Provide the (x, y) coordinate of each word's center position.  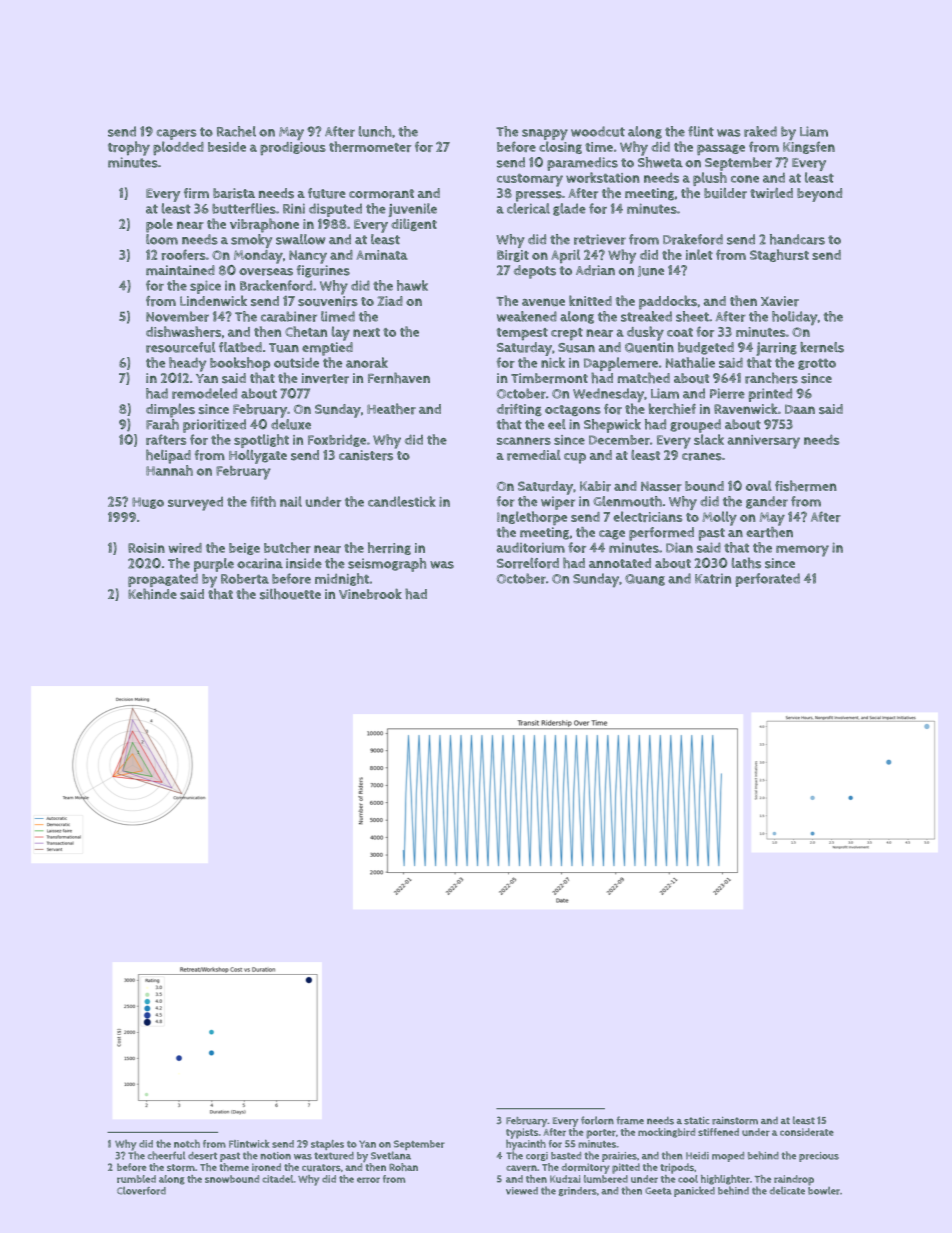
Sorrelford (528, 563)
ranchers (771, 378)
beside (227, 147)
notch (187, 1144)
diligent (414, 224)
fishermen (806, 486)
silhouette (290, 594)
